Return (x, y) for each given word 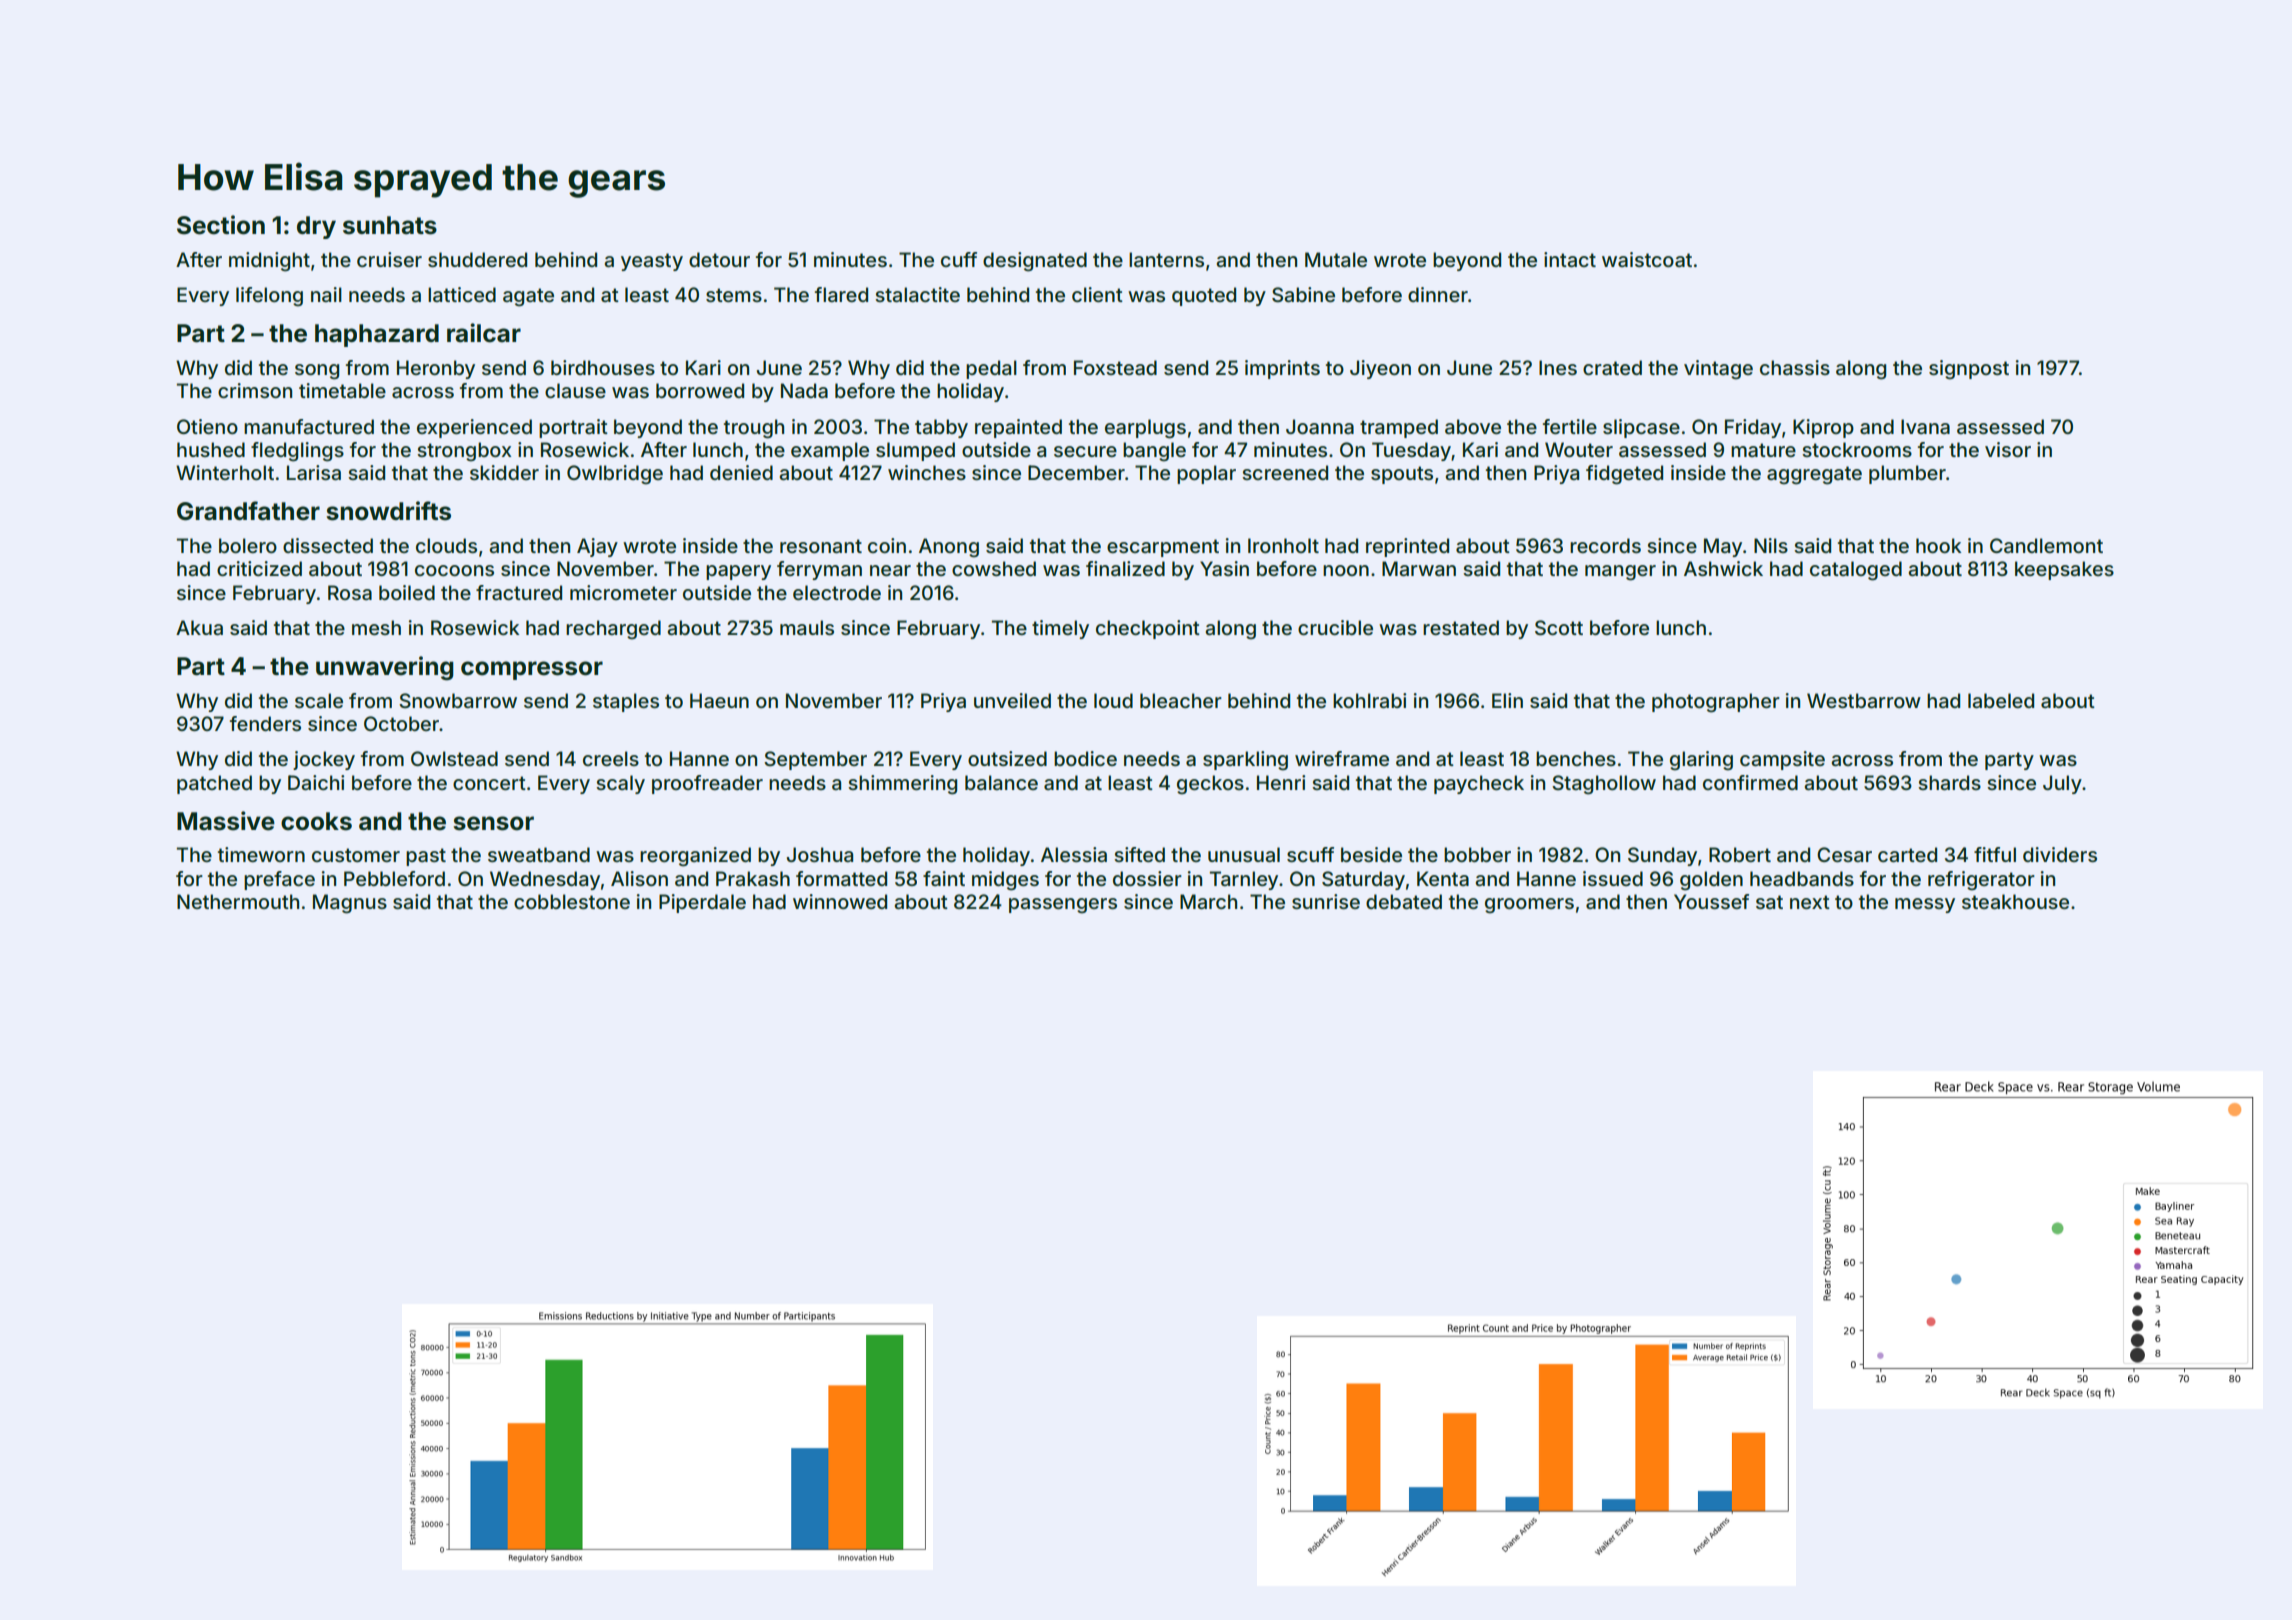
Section (221, 225)
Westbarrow (1864, 700)
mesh (376, 627)
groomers (1529, 906)
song (317, 372)
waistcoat (1647, 259)
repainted (1018, 428)
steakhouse (2015, 901)
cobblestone (572, 901)
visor (2008, 449)
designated (1035, 262)
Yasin (1224, 568)
